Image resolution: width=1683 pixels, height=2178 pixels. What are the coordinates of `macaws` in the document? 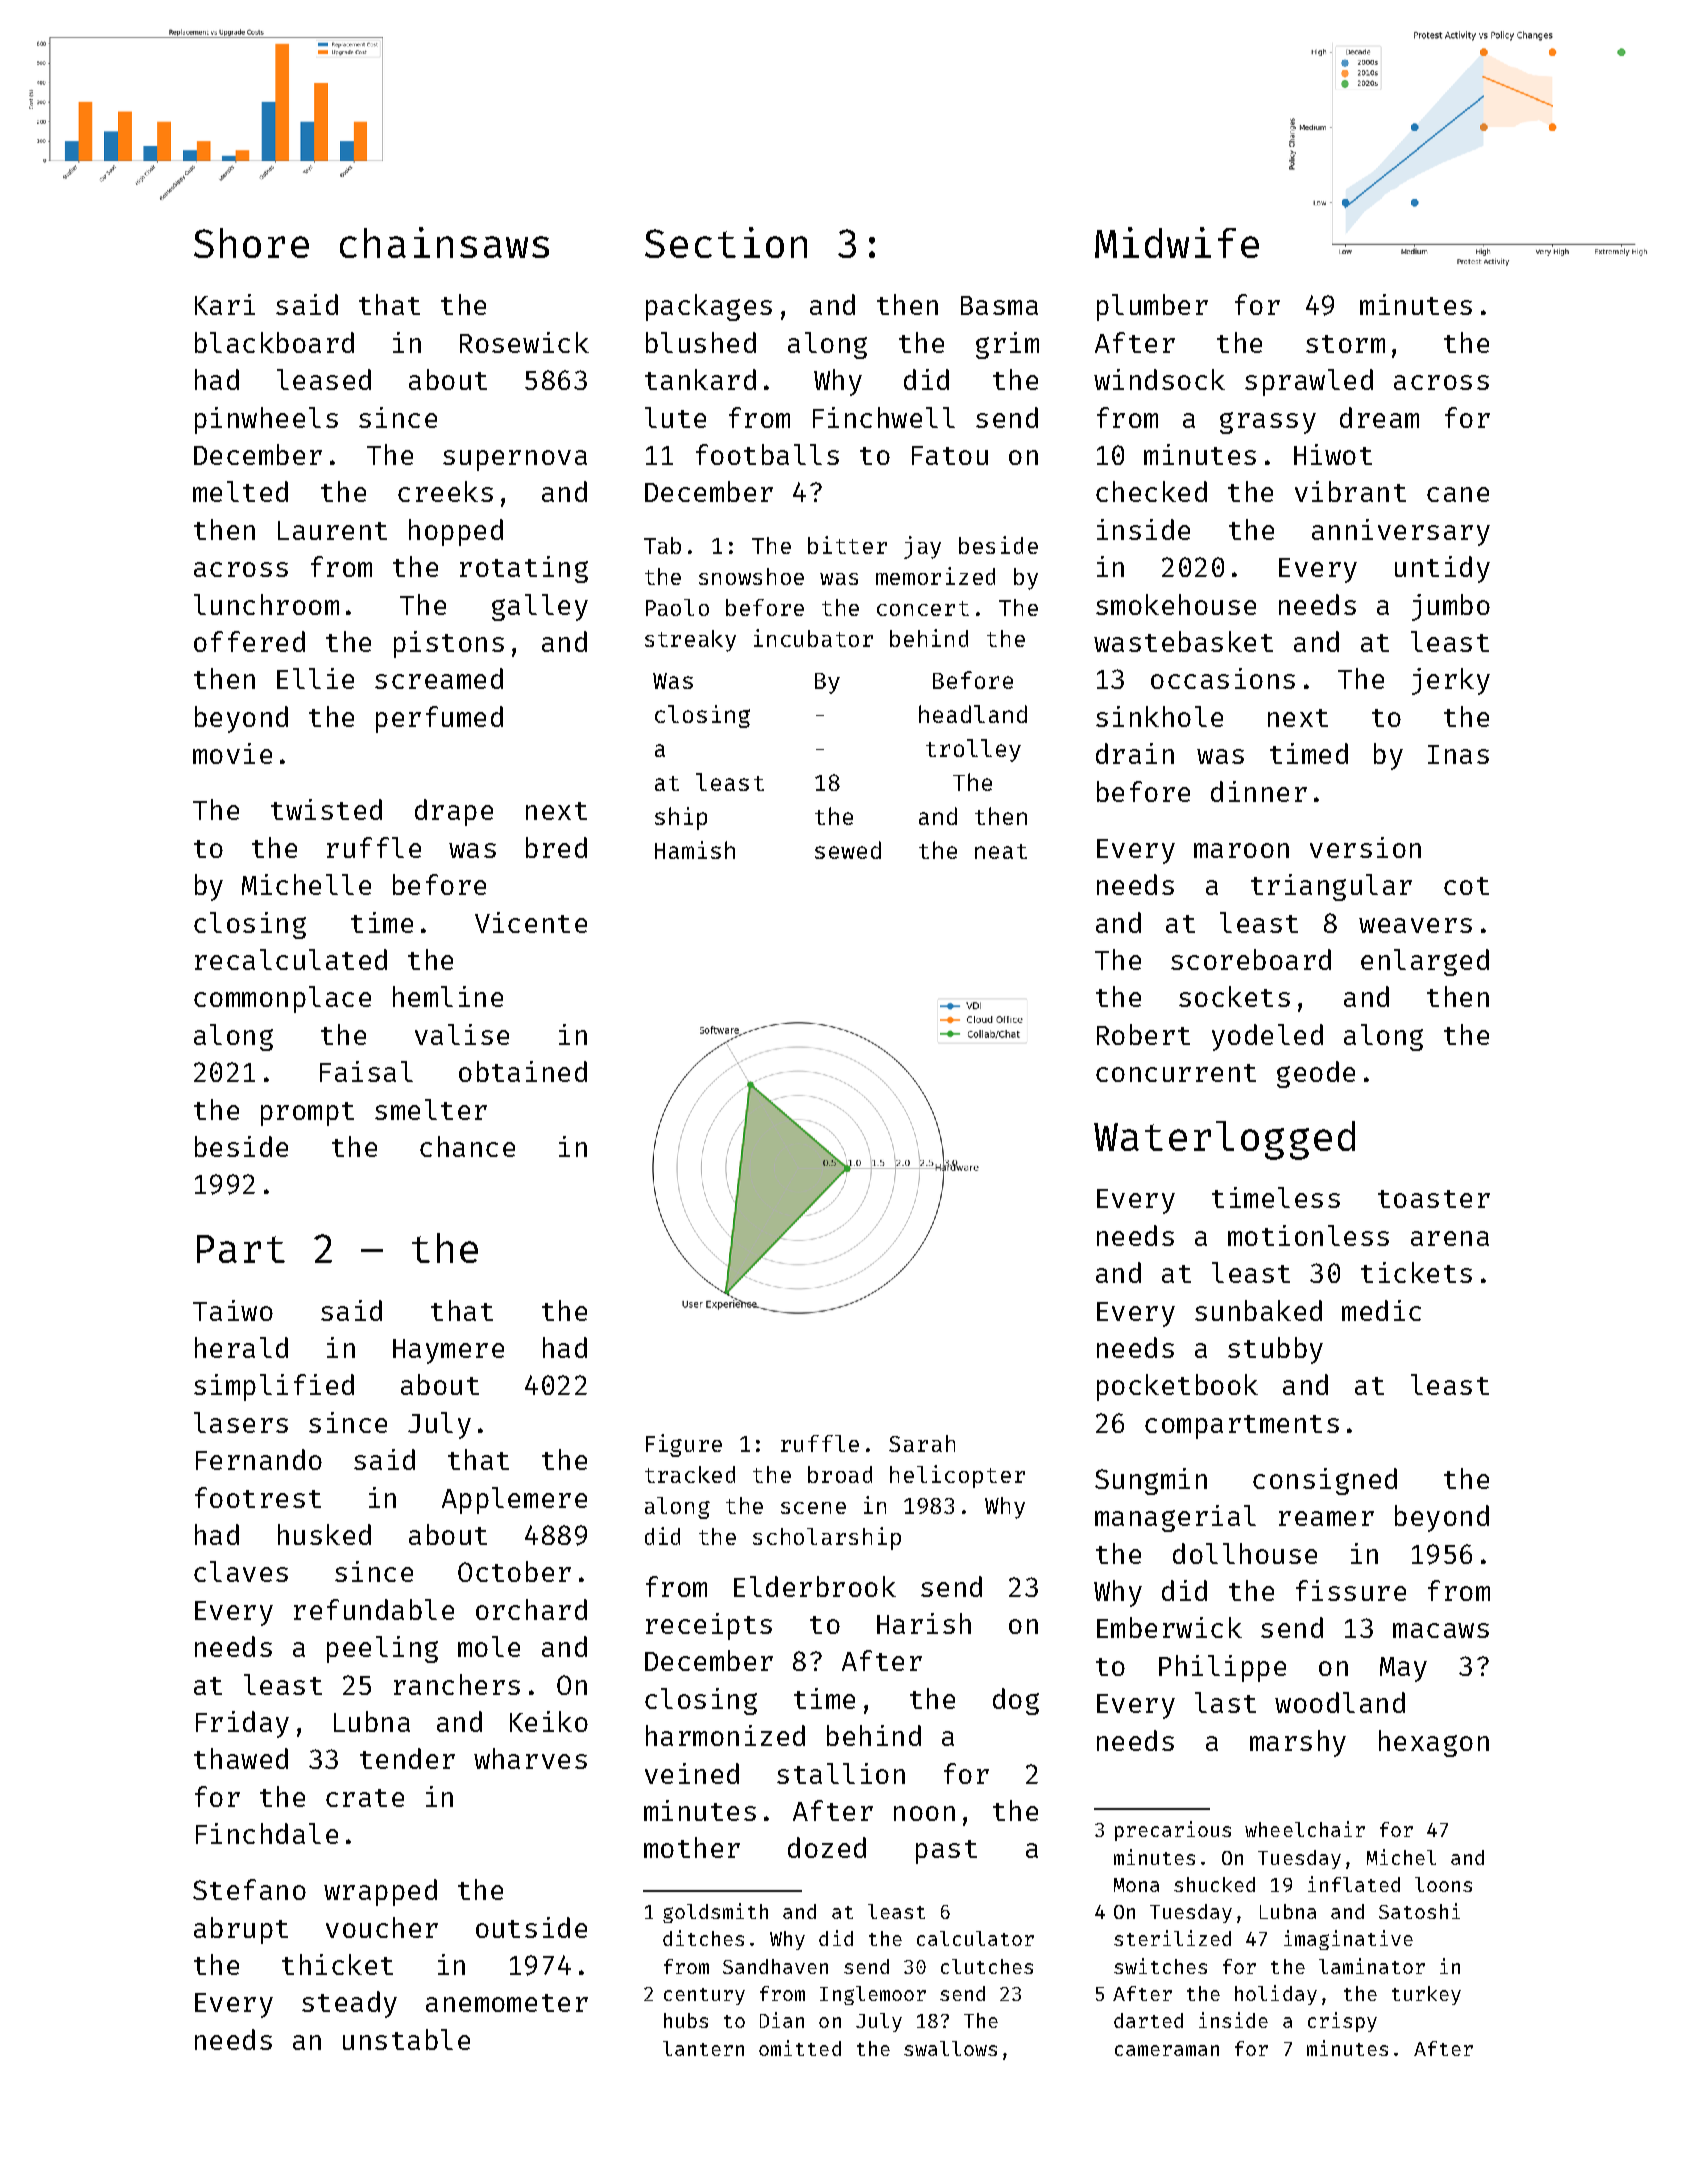 It's located at (1441, 1630).
